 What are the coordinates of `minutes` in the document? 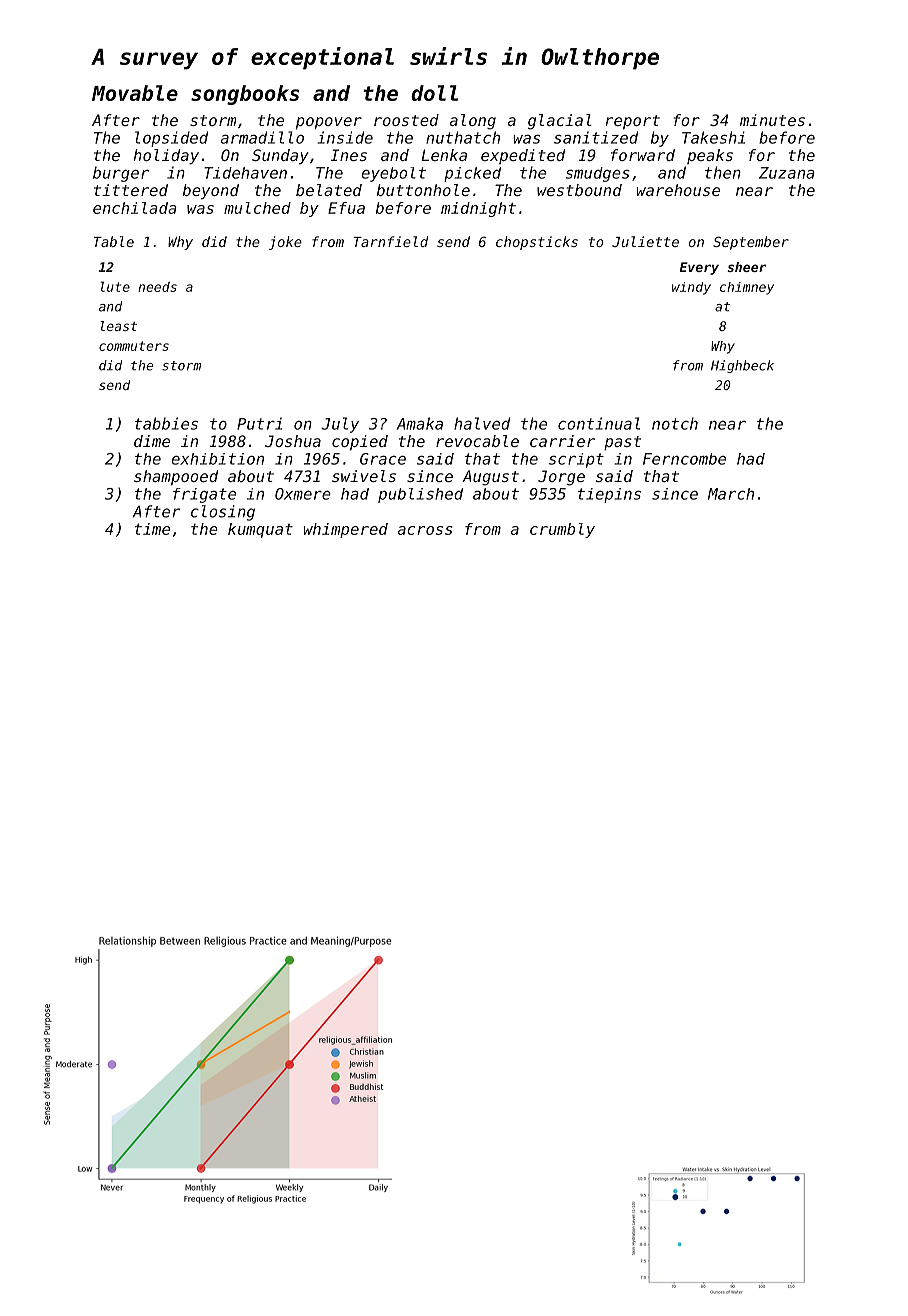 It's located at (772, 120).
